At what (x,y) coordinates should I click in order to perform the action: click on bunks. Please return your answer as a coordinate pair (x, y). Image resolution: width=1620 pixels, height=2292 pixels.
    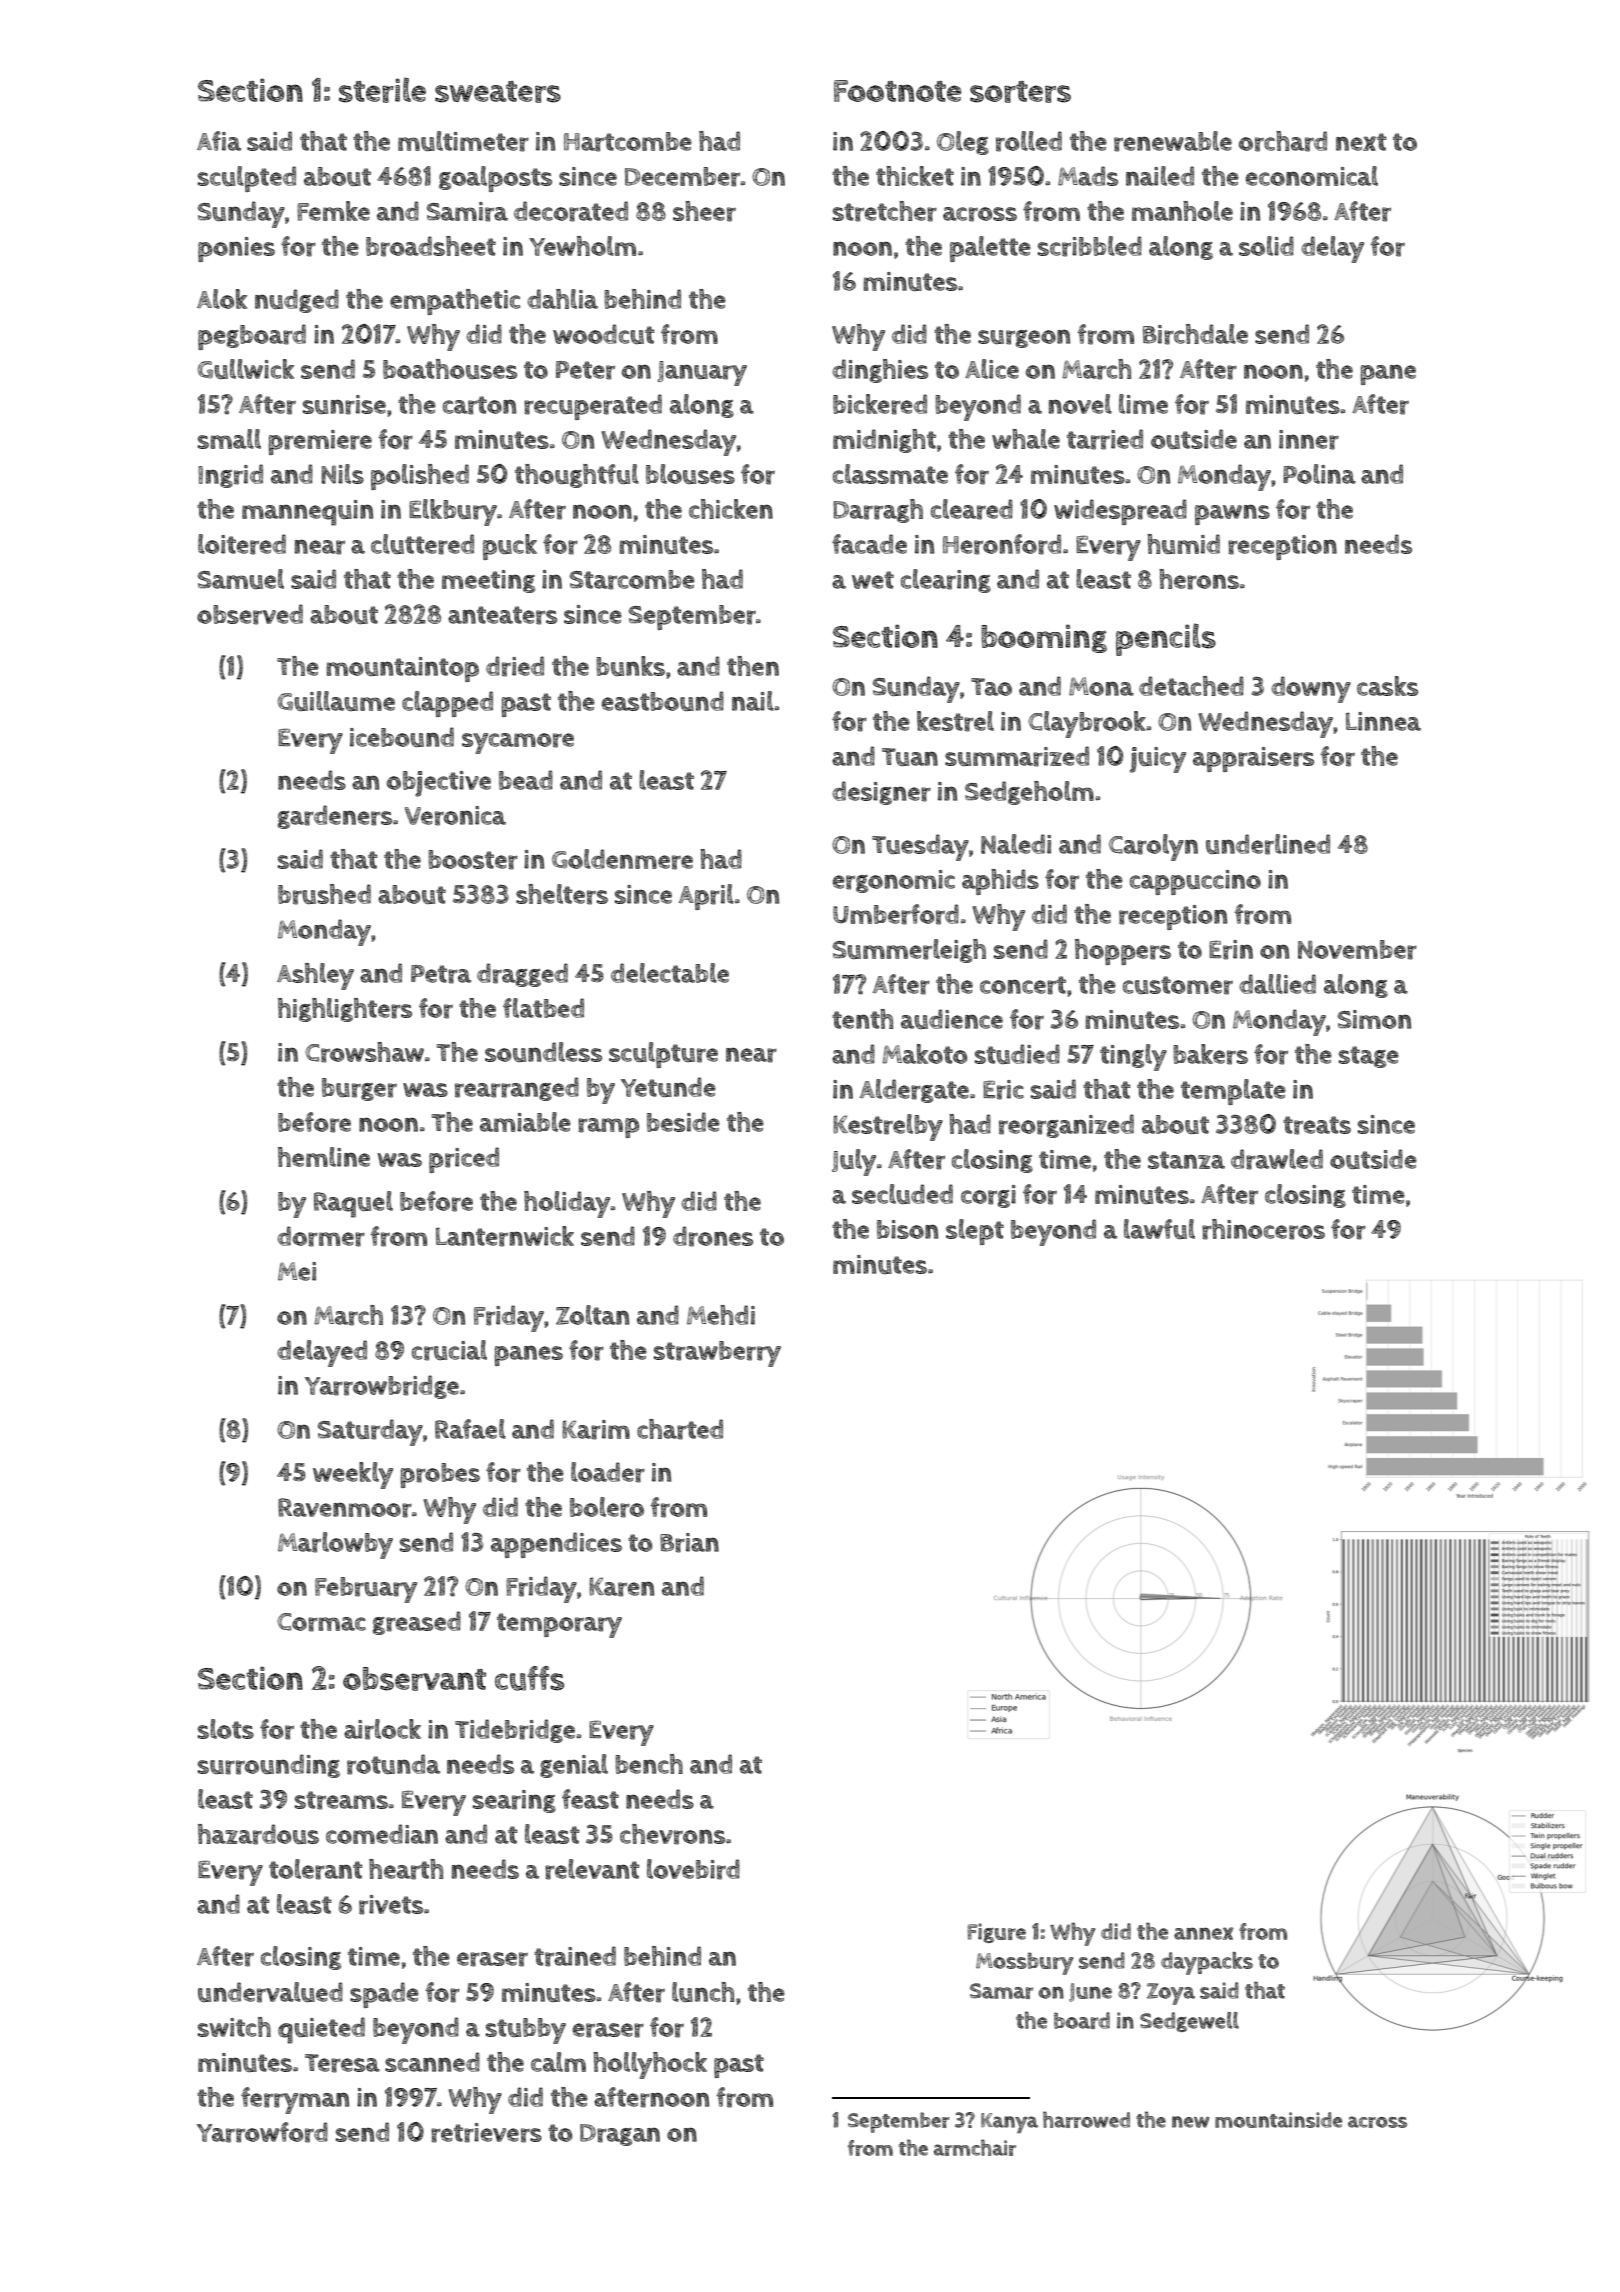
    Looking at the image, I should click on (630, 666).
